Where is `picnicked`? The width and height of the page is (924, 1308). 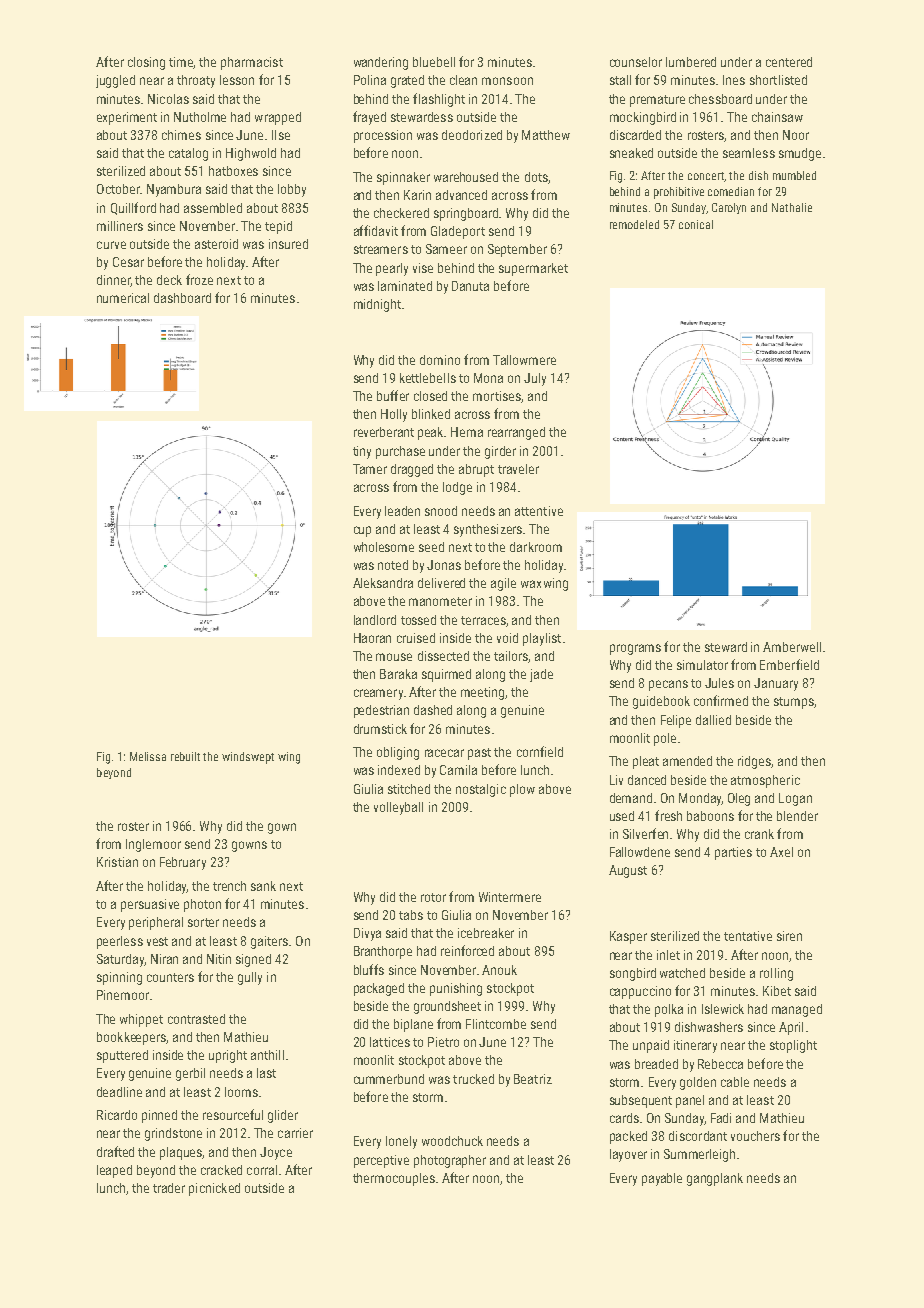 picnicked is located at coordinates (214, 1189).
